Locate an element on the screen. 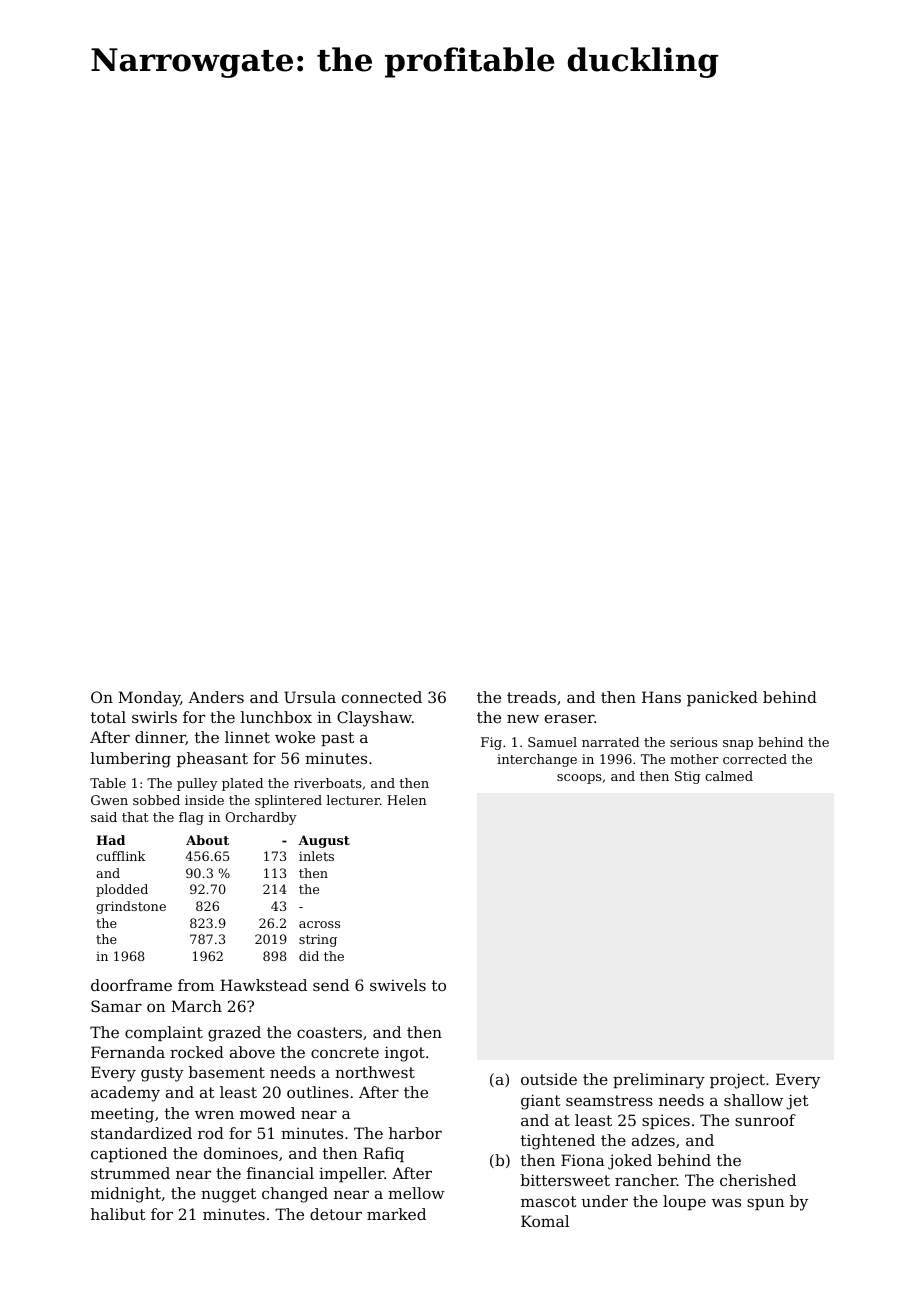 Image resolution: width=924 pixels, height=1308 pixels. tightened is located at coordinates (558, 1142).
